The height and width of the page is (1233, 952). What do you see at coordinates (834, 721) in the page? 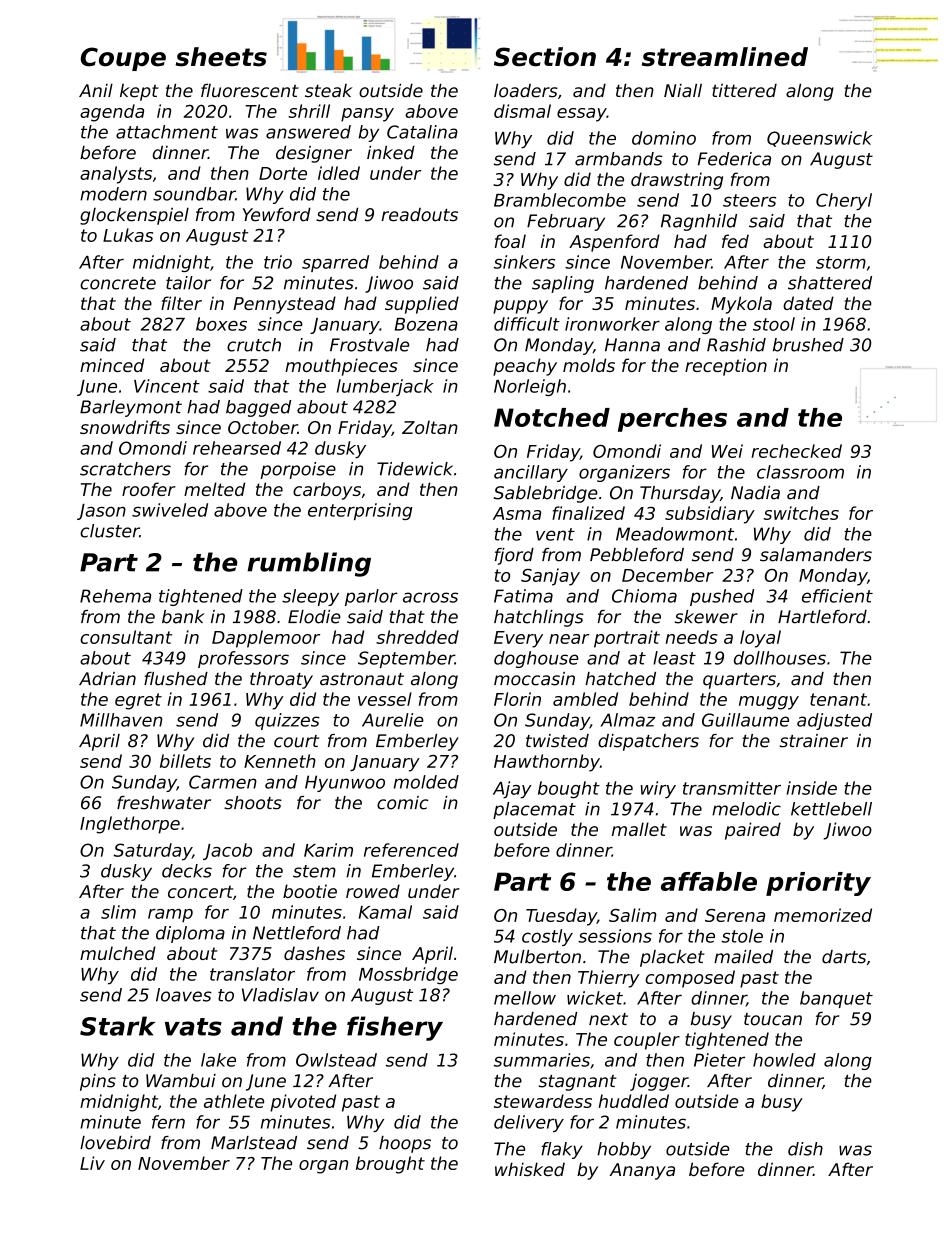
I see `adjusted` at bounding box center [834, 721].
